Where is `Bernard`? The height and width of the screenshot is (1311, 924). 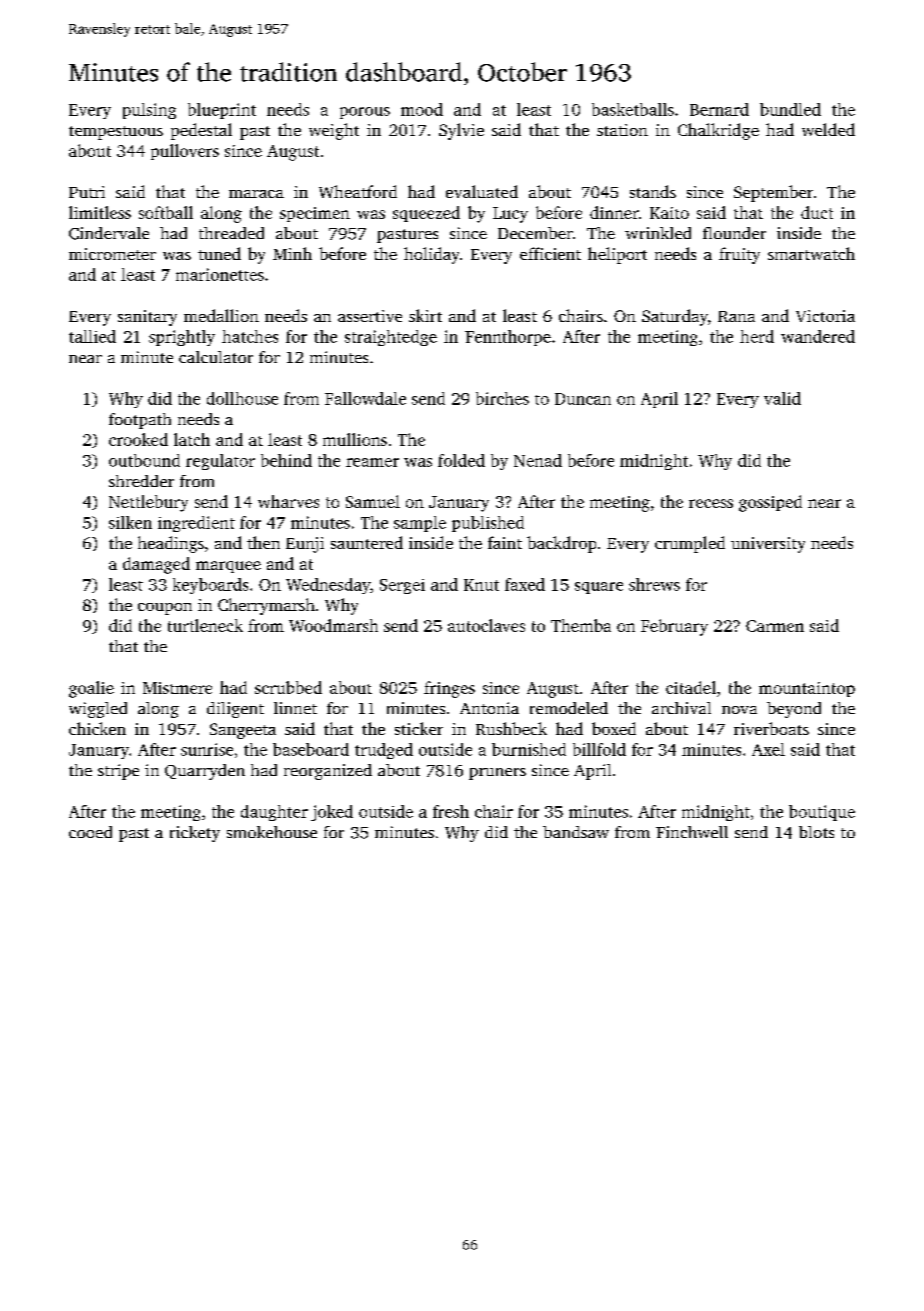 Bernard is located at coordinates (719, 109).
